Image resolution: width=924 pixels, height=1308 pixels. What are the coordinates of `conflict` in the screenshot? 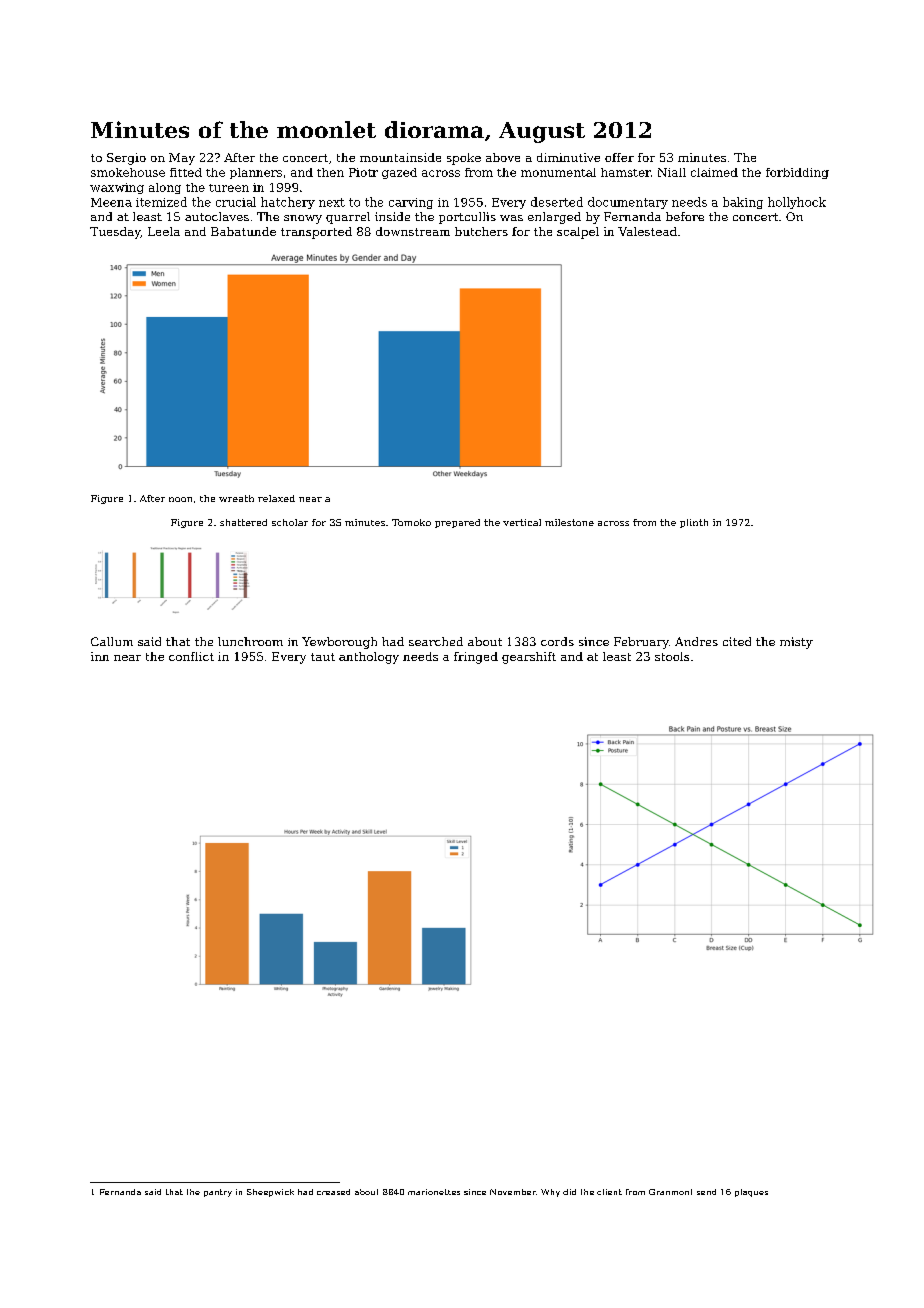 It's located at (191, 656).
